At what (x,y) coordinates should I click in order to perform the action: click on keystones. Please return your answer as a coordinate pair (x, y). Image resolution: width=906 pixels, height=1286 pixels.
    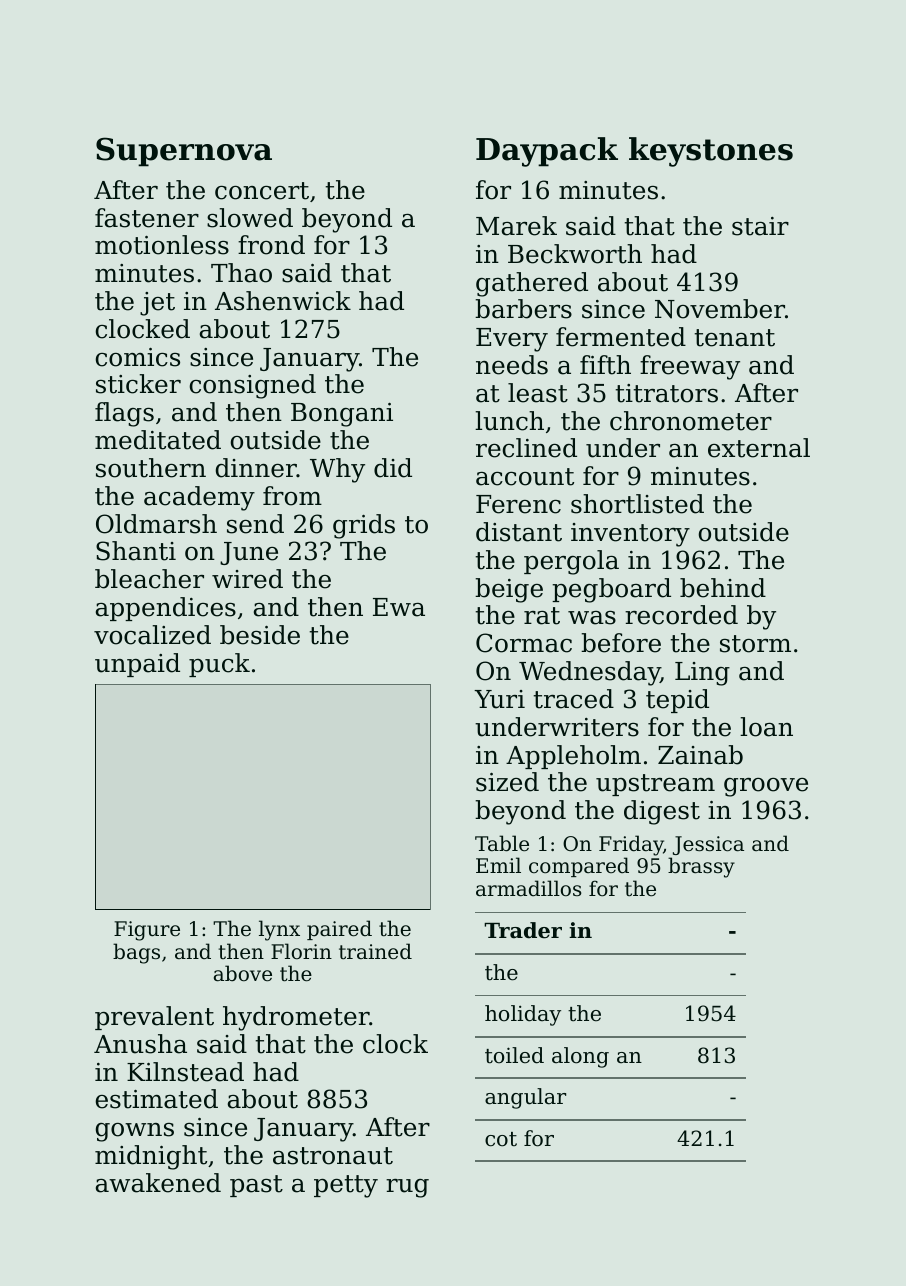
    Looking at the image, I should click on (711, 152).
